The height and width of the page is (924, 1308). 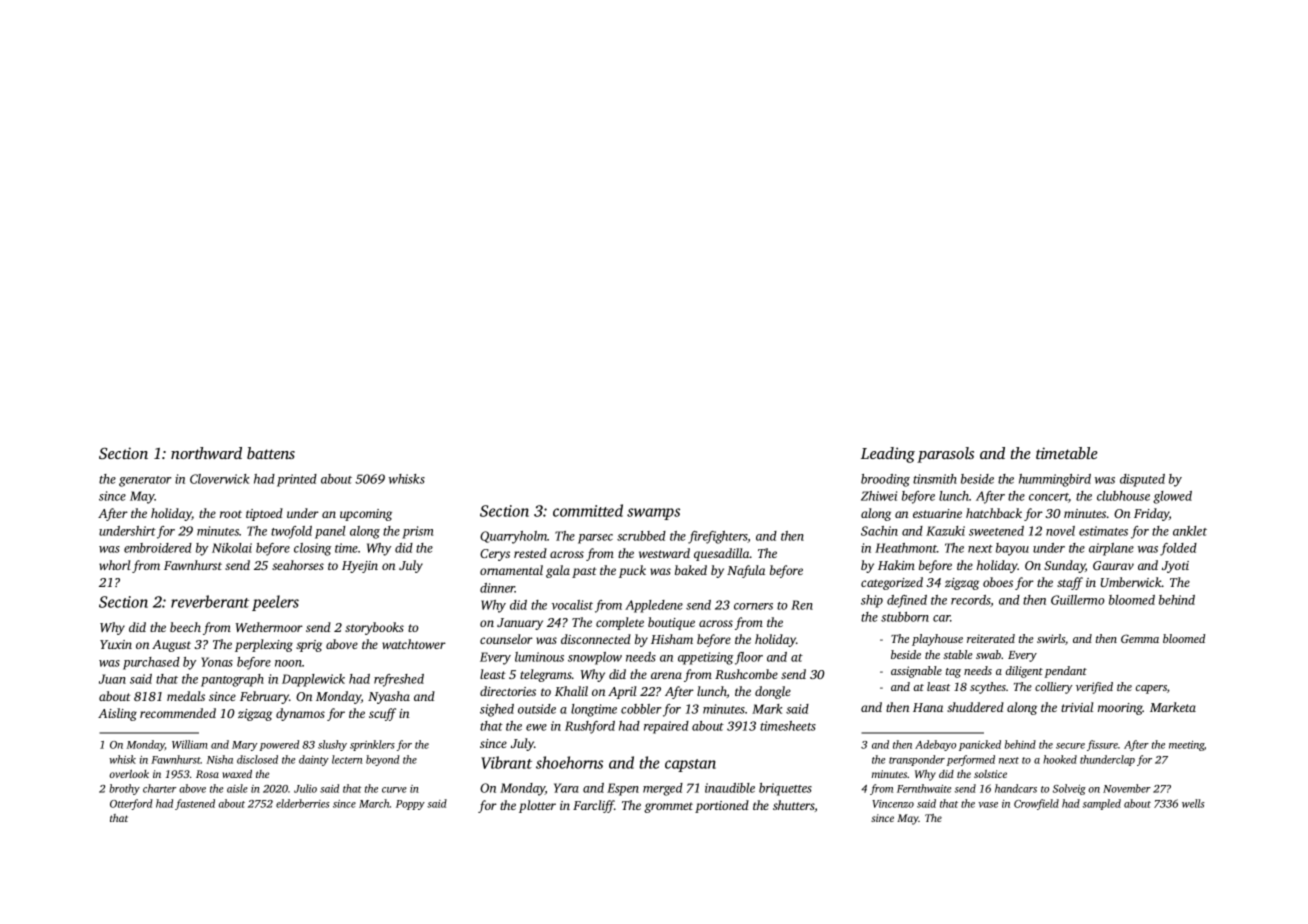 What do you see at coordinates (746, 674) in the page?
I see `Rushcombe` at bounding box center [746, 674].
